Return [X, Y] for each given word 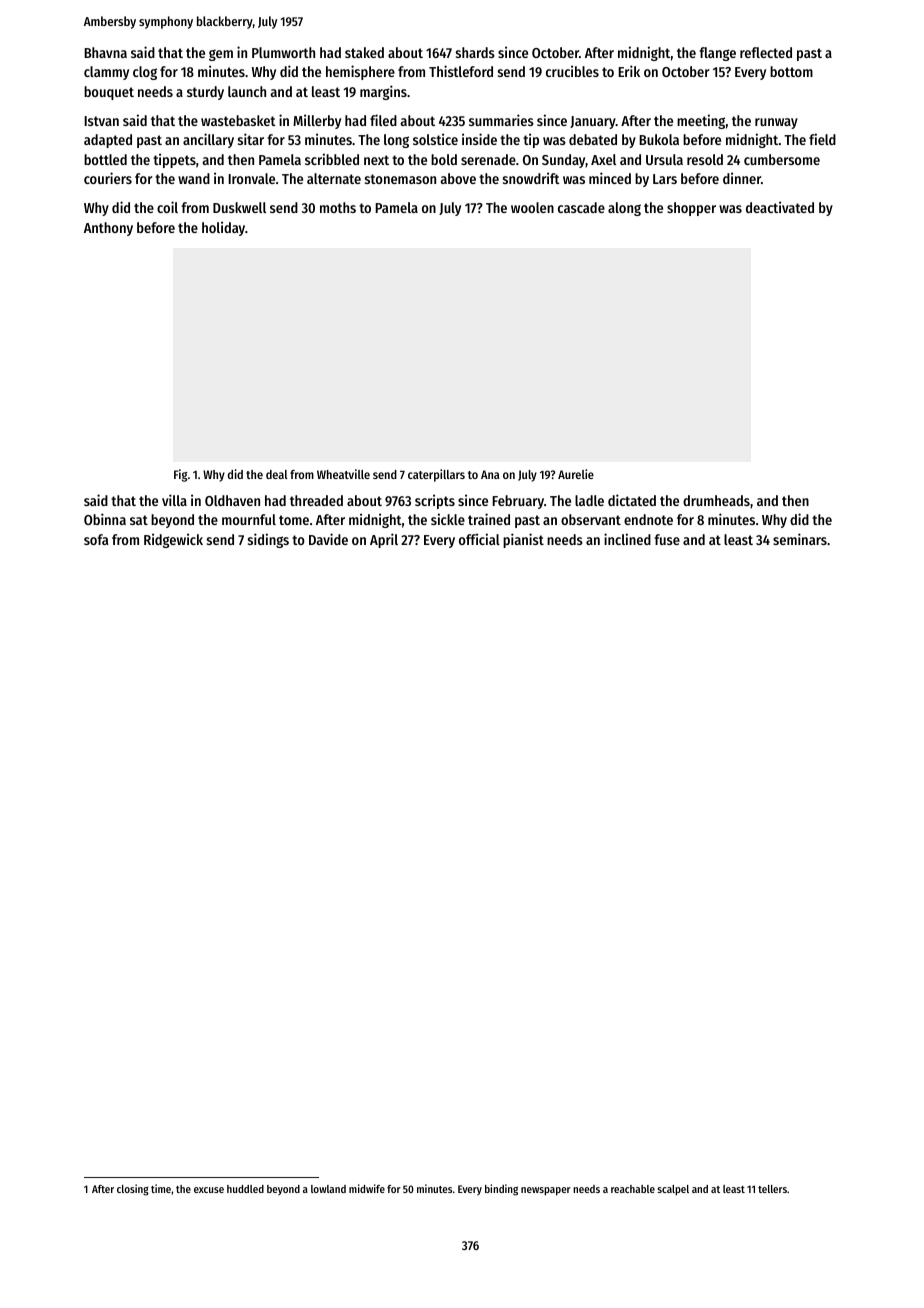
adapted [108, 141]
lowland [328, 1189]
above [458, 178]
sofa [96, 539]
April [384, 540]
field [822, 139]
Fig [181, 475]
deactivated [780, 207]
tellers [772, 1189]
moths [338, 207]
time [161, 1188]
